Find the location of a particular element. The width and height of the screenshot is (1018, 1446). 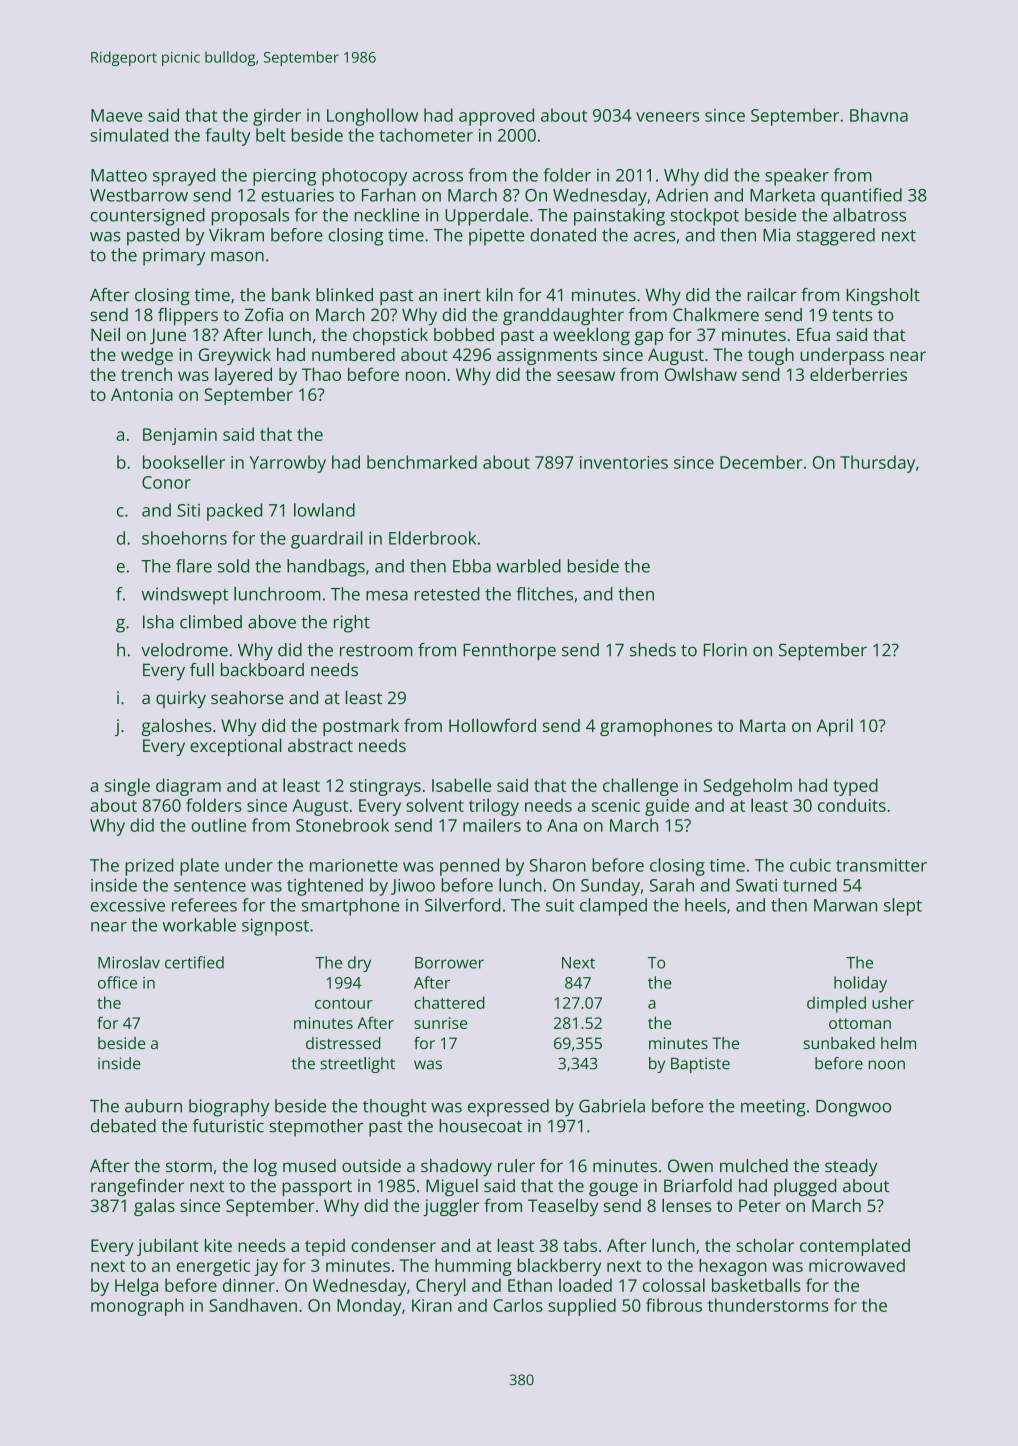

condenser is located at coordinates (393, 1245).
